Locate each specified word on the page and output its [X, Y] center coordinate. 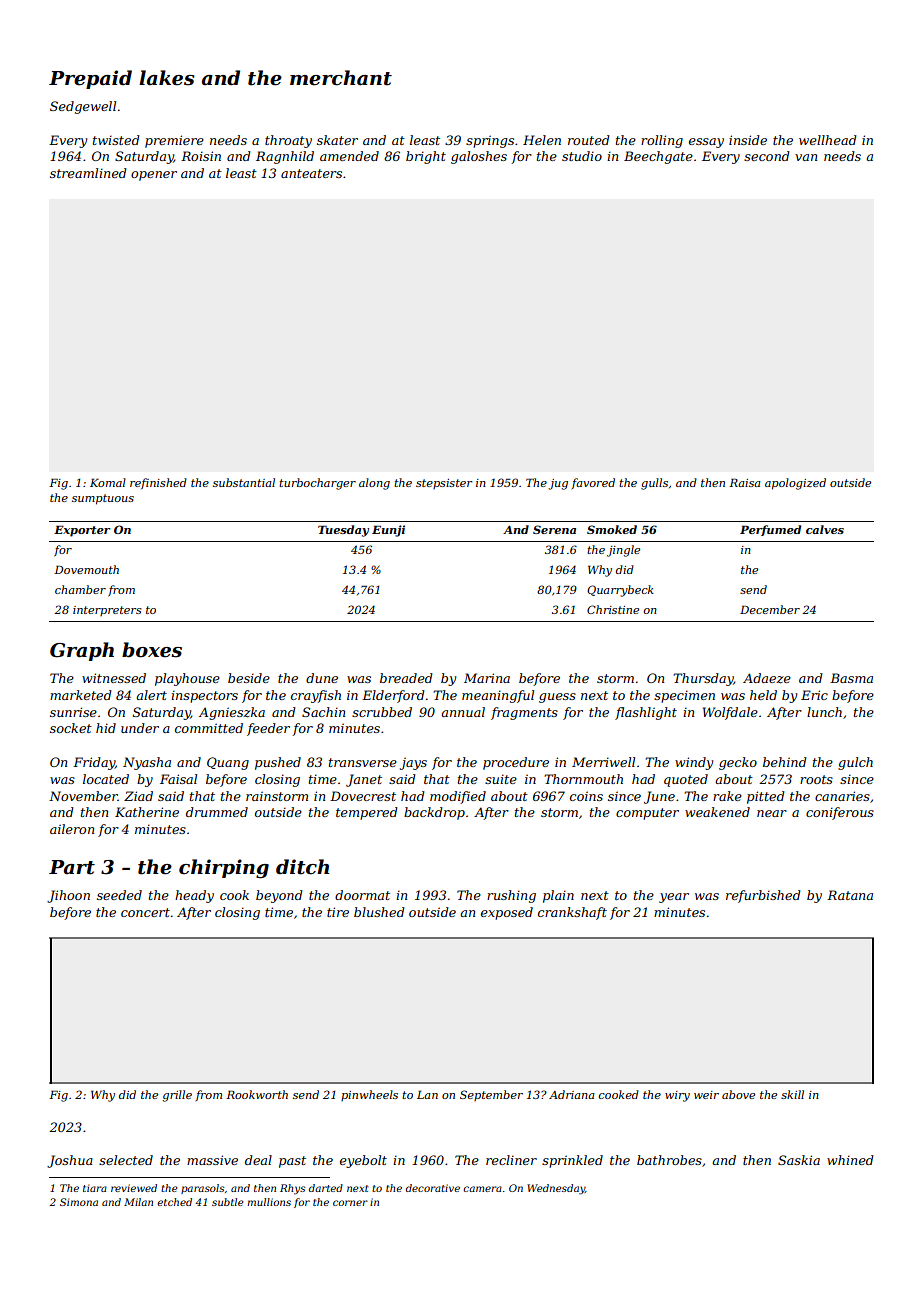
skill [792, 1094]
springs [490, 141]
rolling [662, 141]
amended [349, 156]
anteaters [311, 173]
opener [154, 176]
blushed [379, 912]
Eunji [388, 531]
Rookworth [257, 1094]
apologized [795, 484]
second [767, 156]
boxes [152, 650]
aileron [72, 829]
